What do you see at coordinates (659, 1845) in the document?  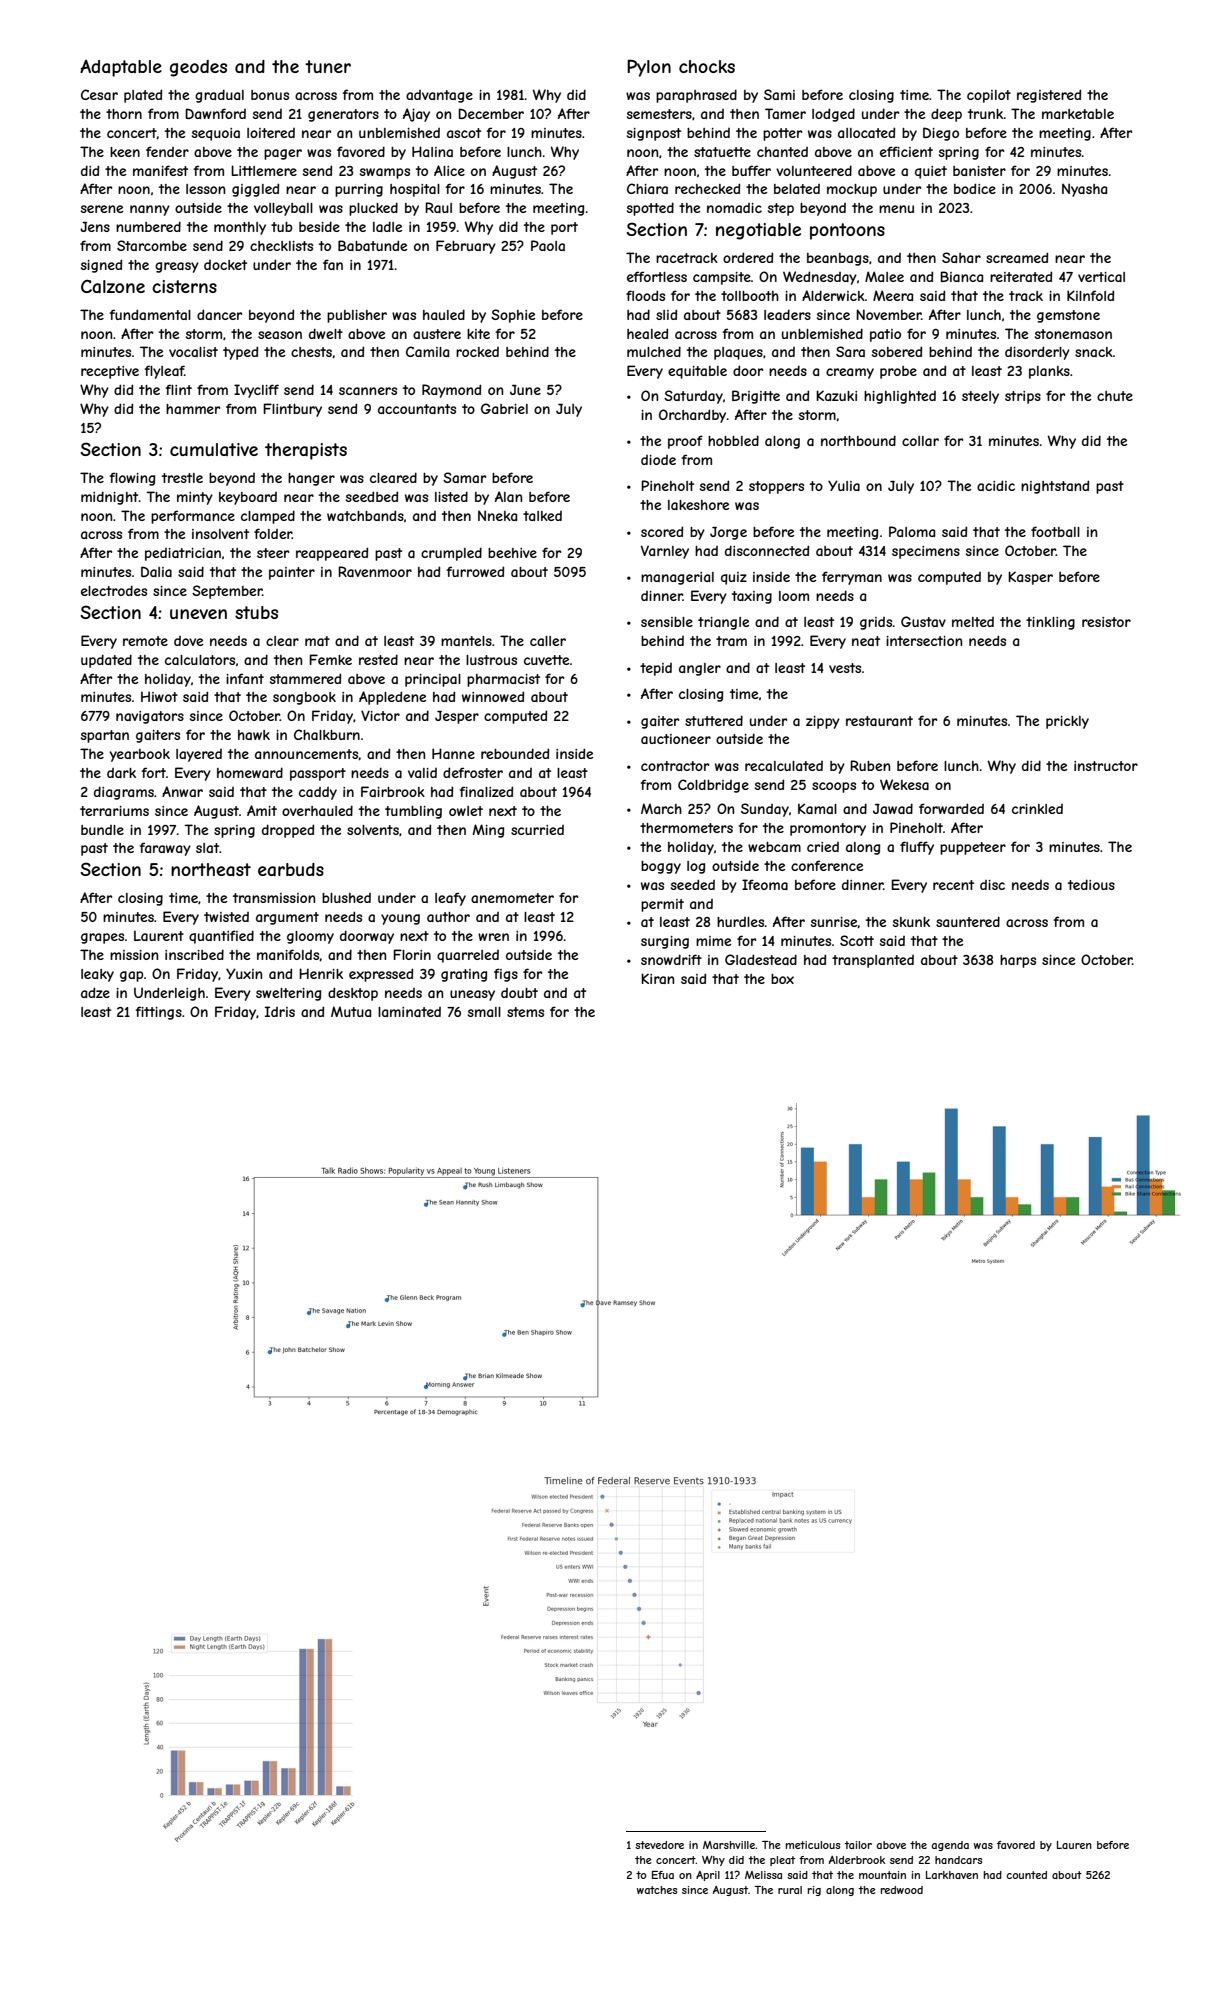 I see `stevedore` at bounding box center [659, 1845].
